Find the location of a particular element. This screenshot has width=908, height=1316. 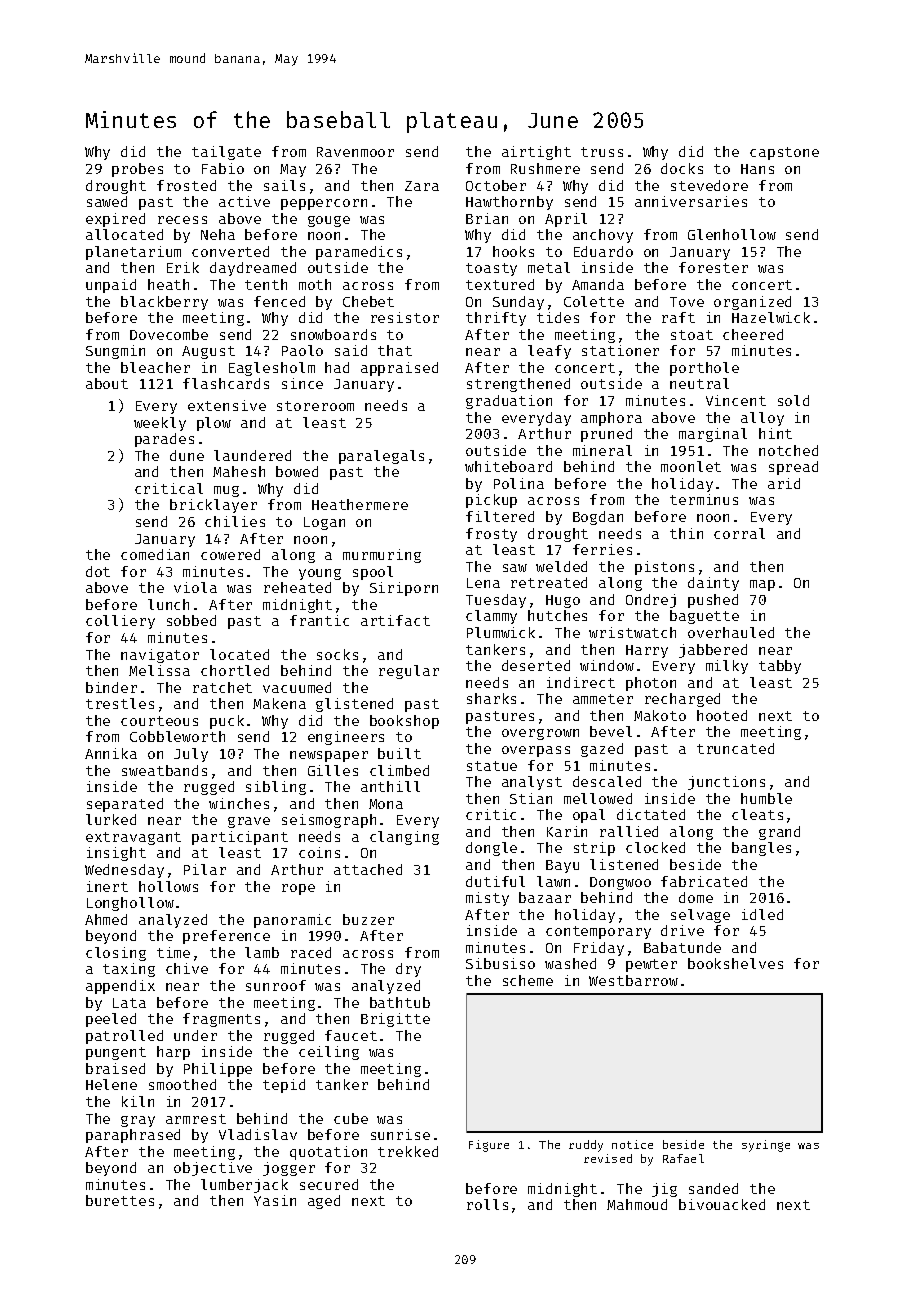

tabby is located at coordinates (780, 667).
